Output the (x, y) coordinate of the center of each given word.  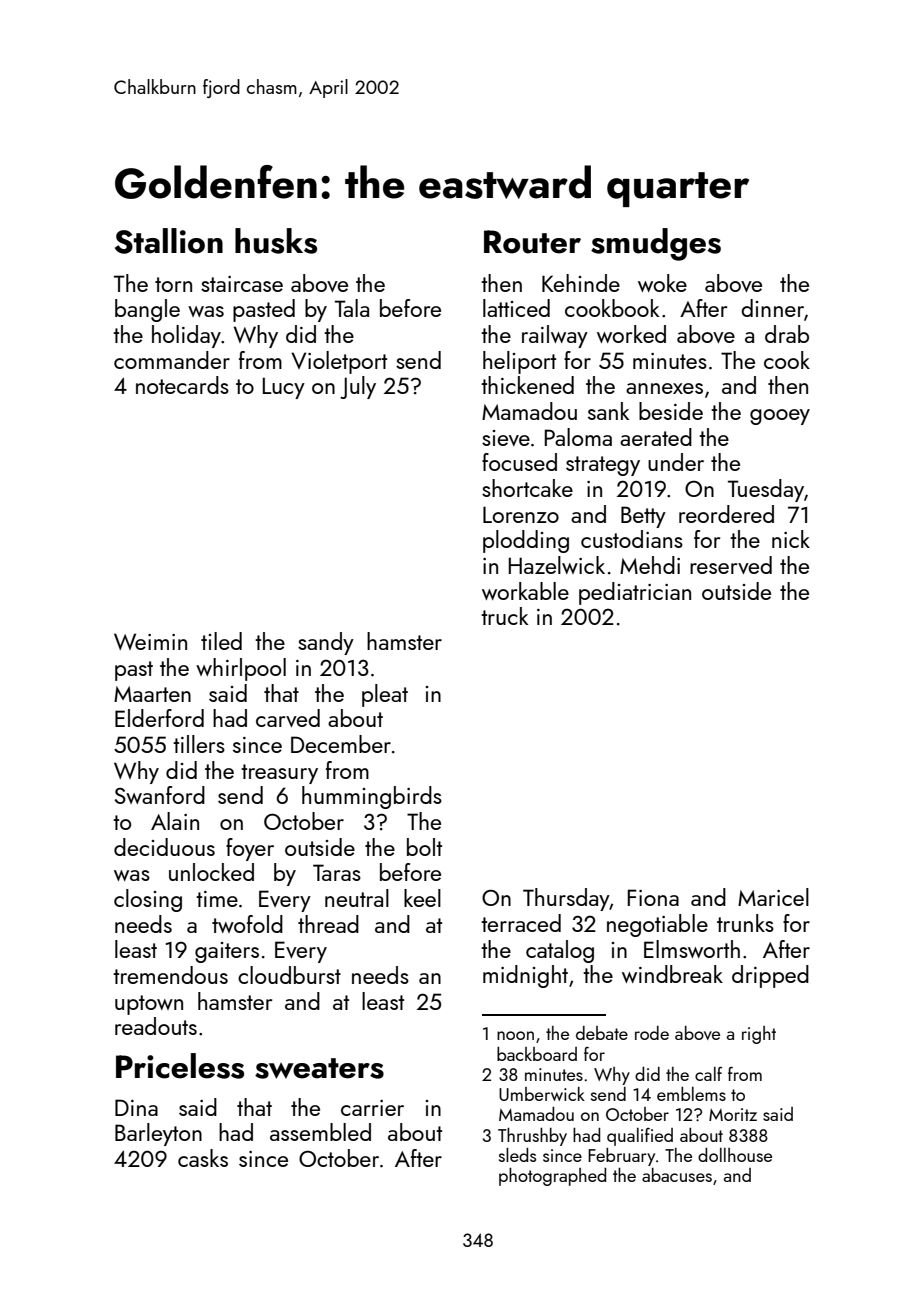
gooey (780, 417)
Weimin (150, 641)
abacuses (677, 1175)
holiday (186, 336)
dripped (770, 976)
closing (148, 900)
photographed (552, 1177)
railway (555, 336)
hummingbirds (372, 797)
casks (203, 1158)
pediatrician (635, 593)
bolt (424, 847)
